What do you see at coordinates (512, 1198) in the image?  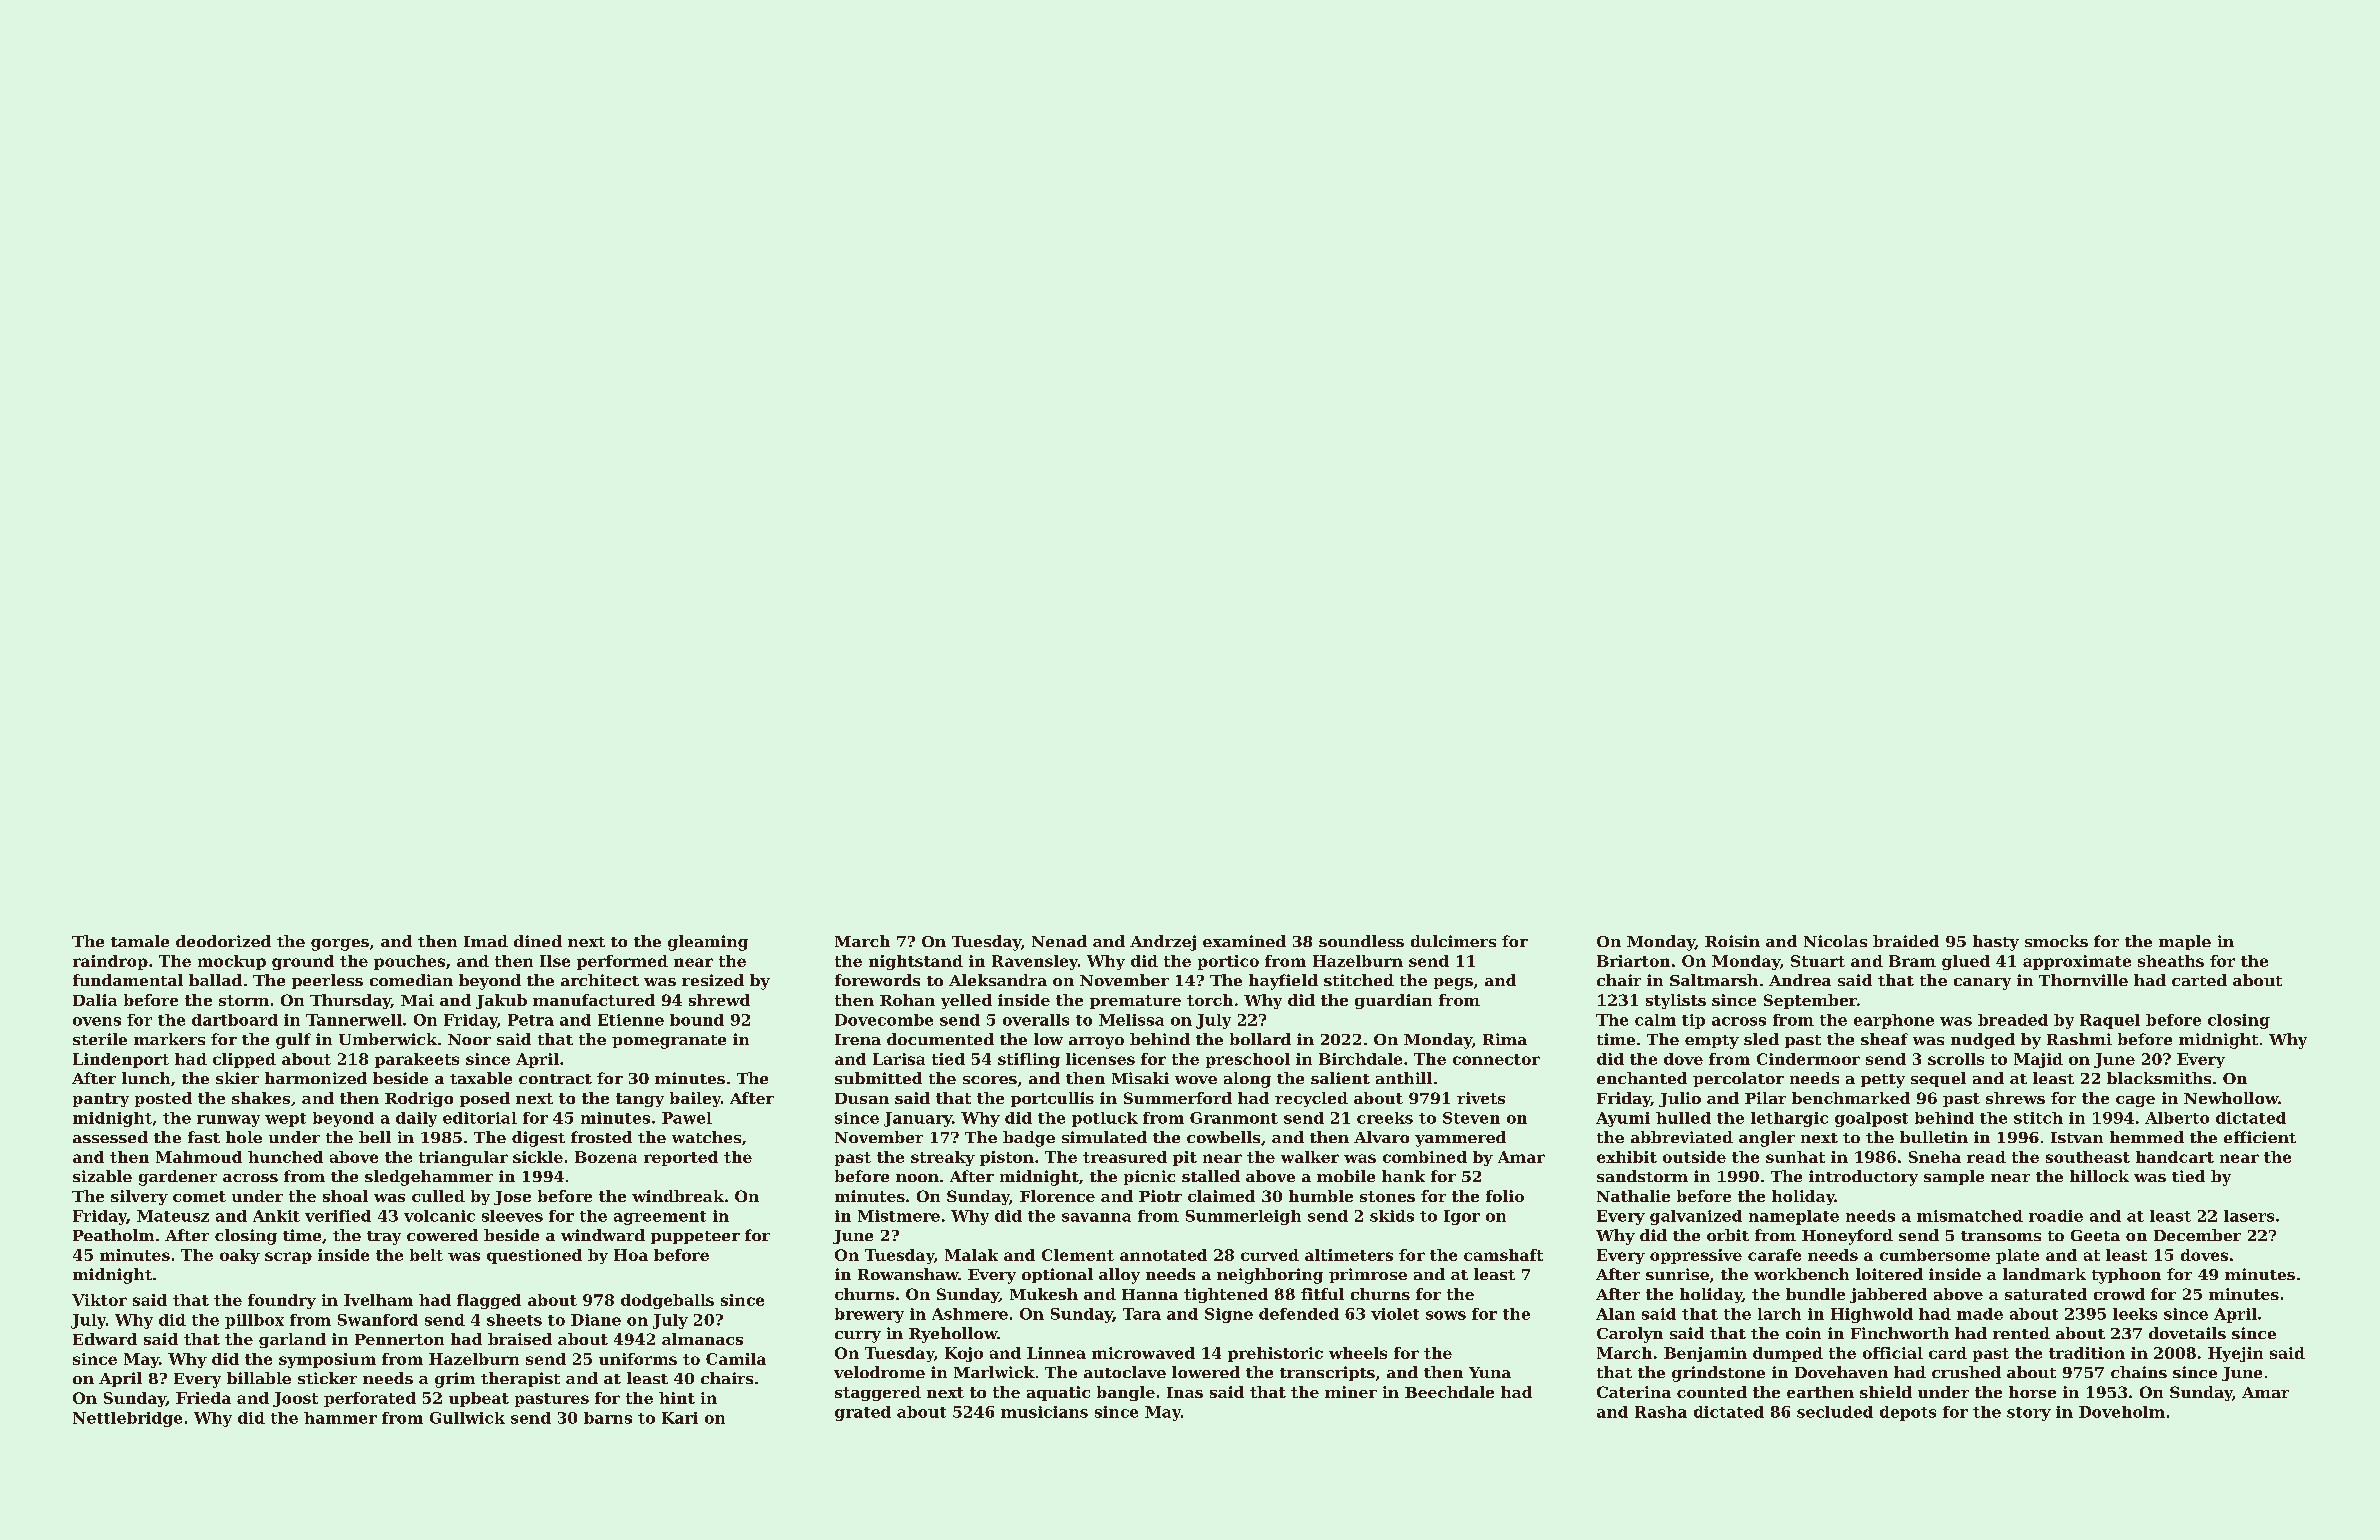 I see `Jose` at bounding box center [512, 1198].
